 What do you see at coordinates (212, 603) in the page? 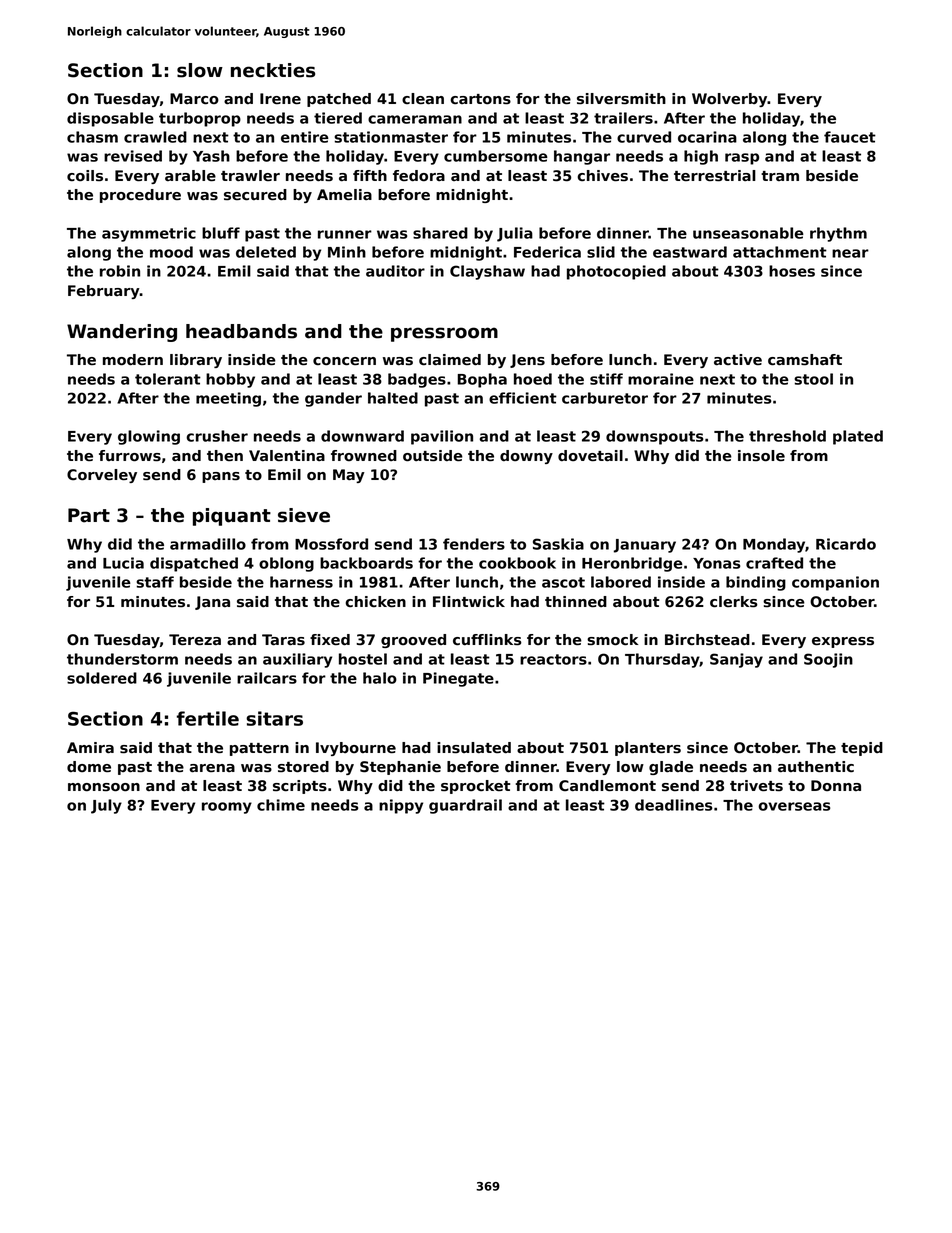
I see `Jana` at bounding box center [212, 603].
